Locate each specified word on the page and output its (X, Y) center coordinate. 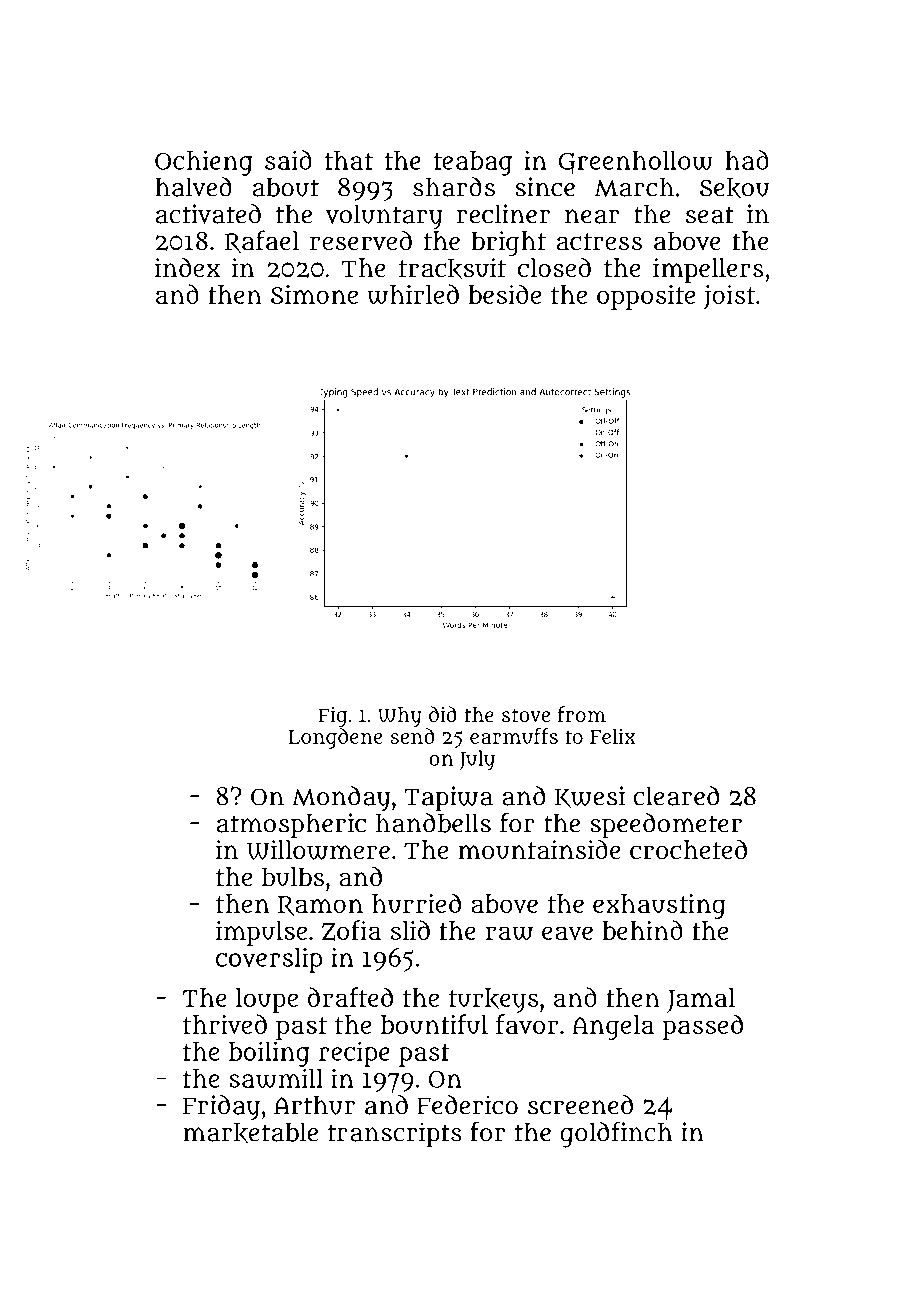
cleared (676, 796)
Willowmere (318, 850)
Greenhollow (636, 162)
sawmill (276, 1078)
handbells (433, 823)
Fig (333, 717)
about (286, 187)
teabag (473, 163)
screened (580, 1105)
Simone (314, 294)
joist (729, 297)
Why (400, 717)
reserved (361, 240)
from (582, 714)
